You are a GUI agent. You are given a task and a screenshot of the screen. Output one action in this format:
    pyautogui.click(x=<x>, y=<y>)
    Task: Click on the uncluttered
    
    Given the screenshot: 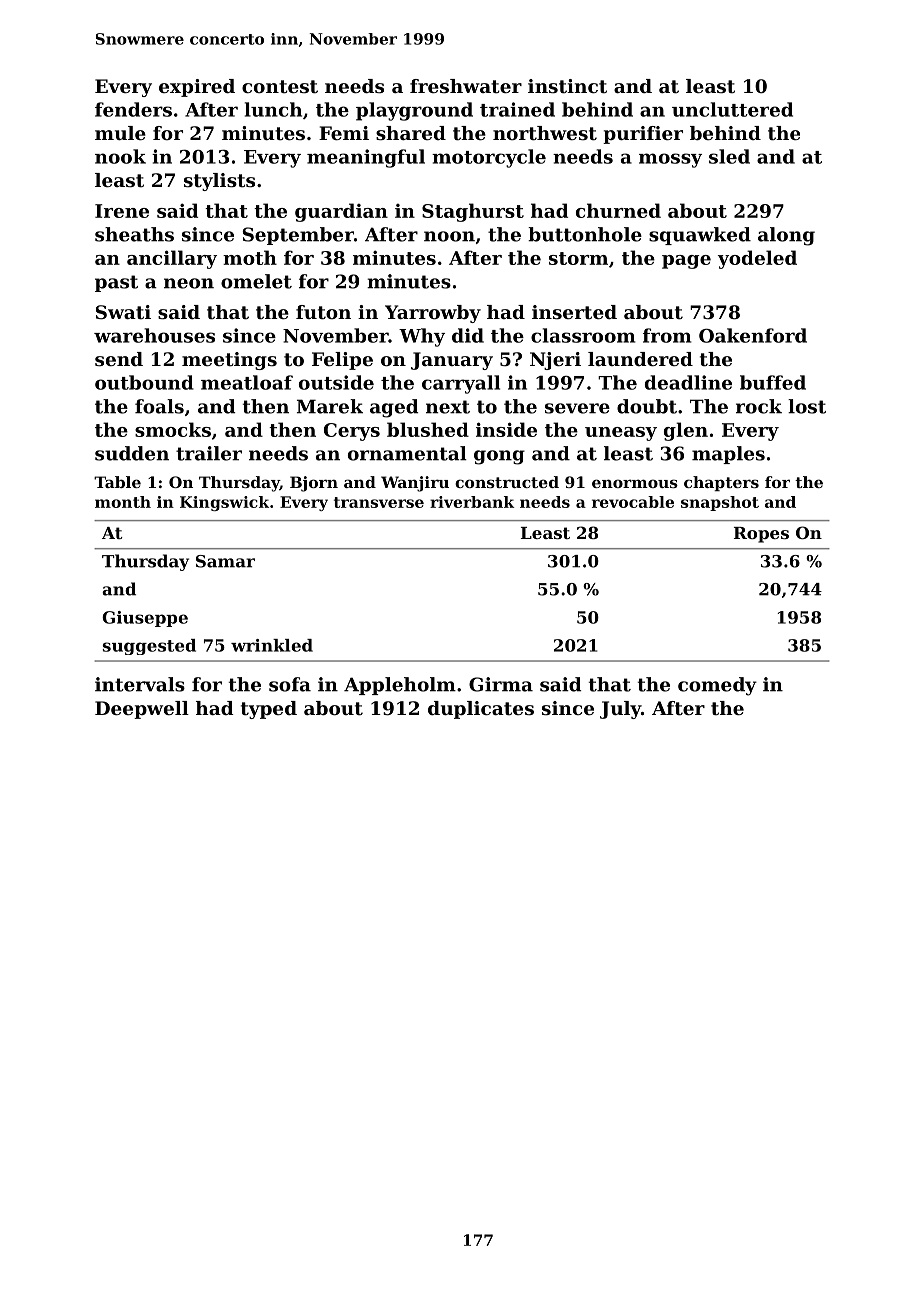 What is the action you would take?
    pyautogui.click(x=732, y=109)
